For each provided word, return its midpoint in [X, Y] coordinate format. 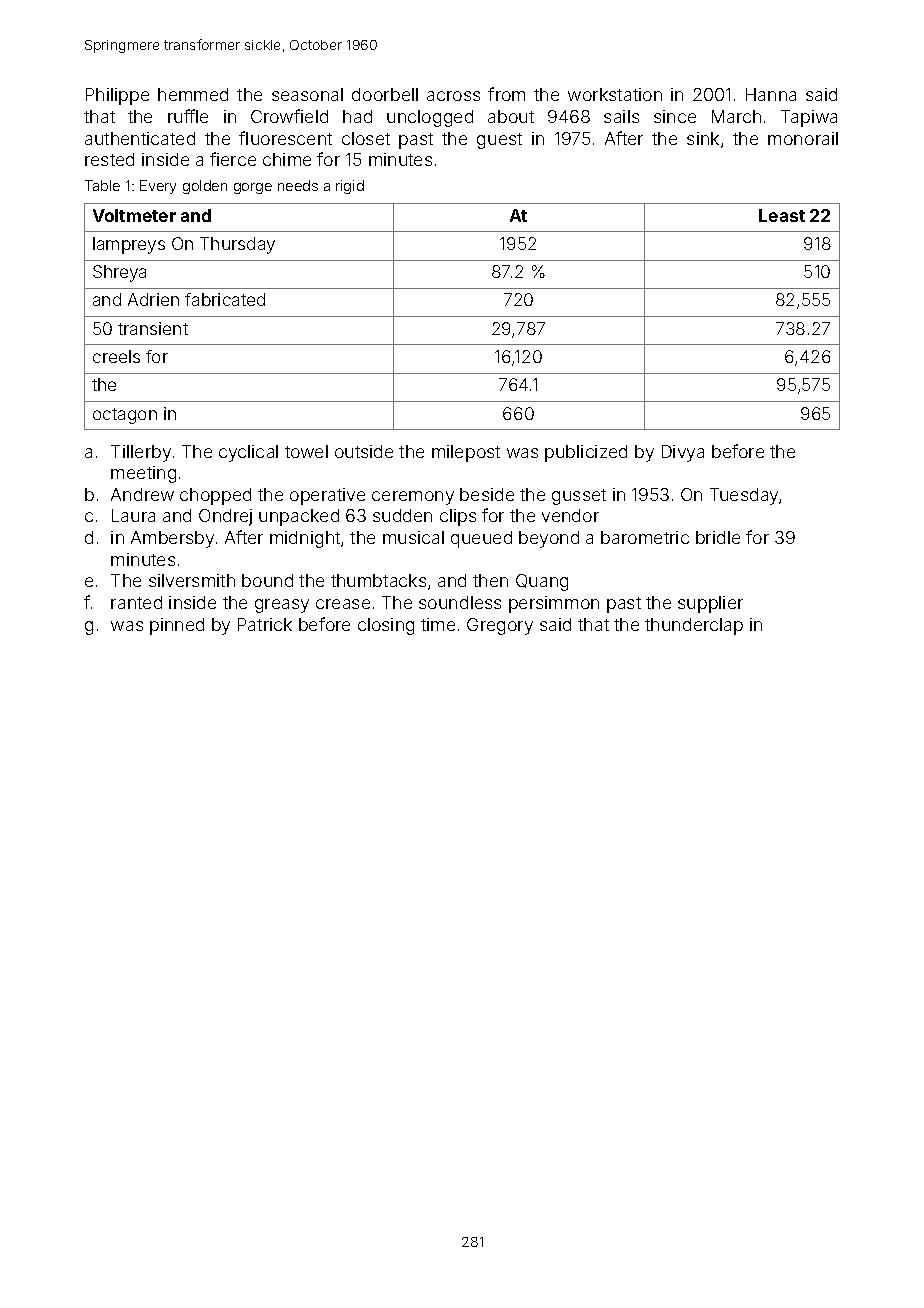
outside [364, 451]
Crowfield [289, 116]
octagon [125, 416]
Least [782, 215]
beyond [549, 539]
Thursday [237, 245]
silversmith [192, 580]
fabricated [225, 299]
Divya [683, 453]
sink [703, 138]
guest [499, 141]
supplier [710, 604]
